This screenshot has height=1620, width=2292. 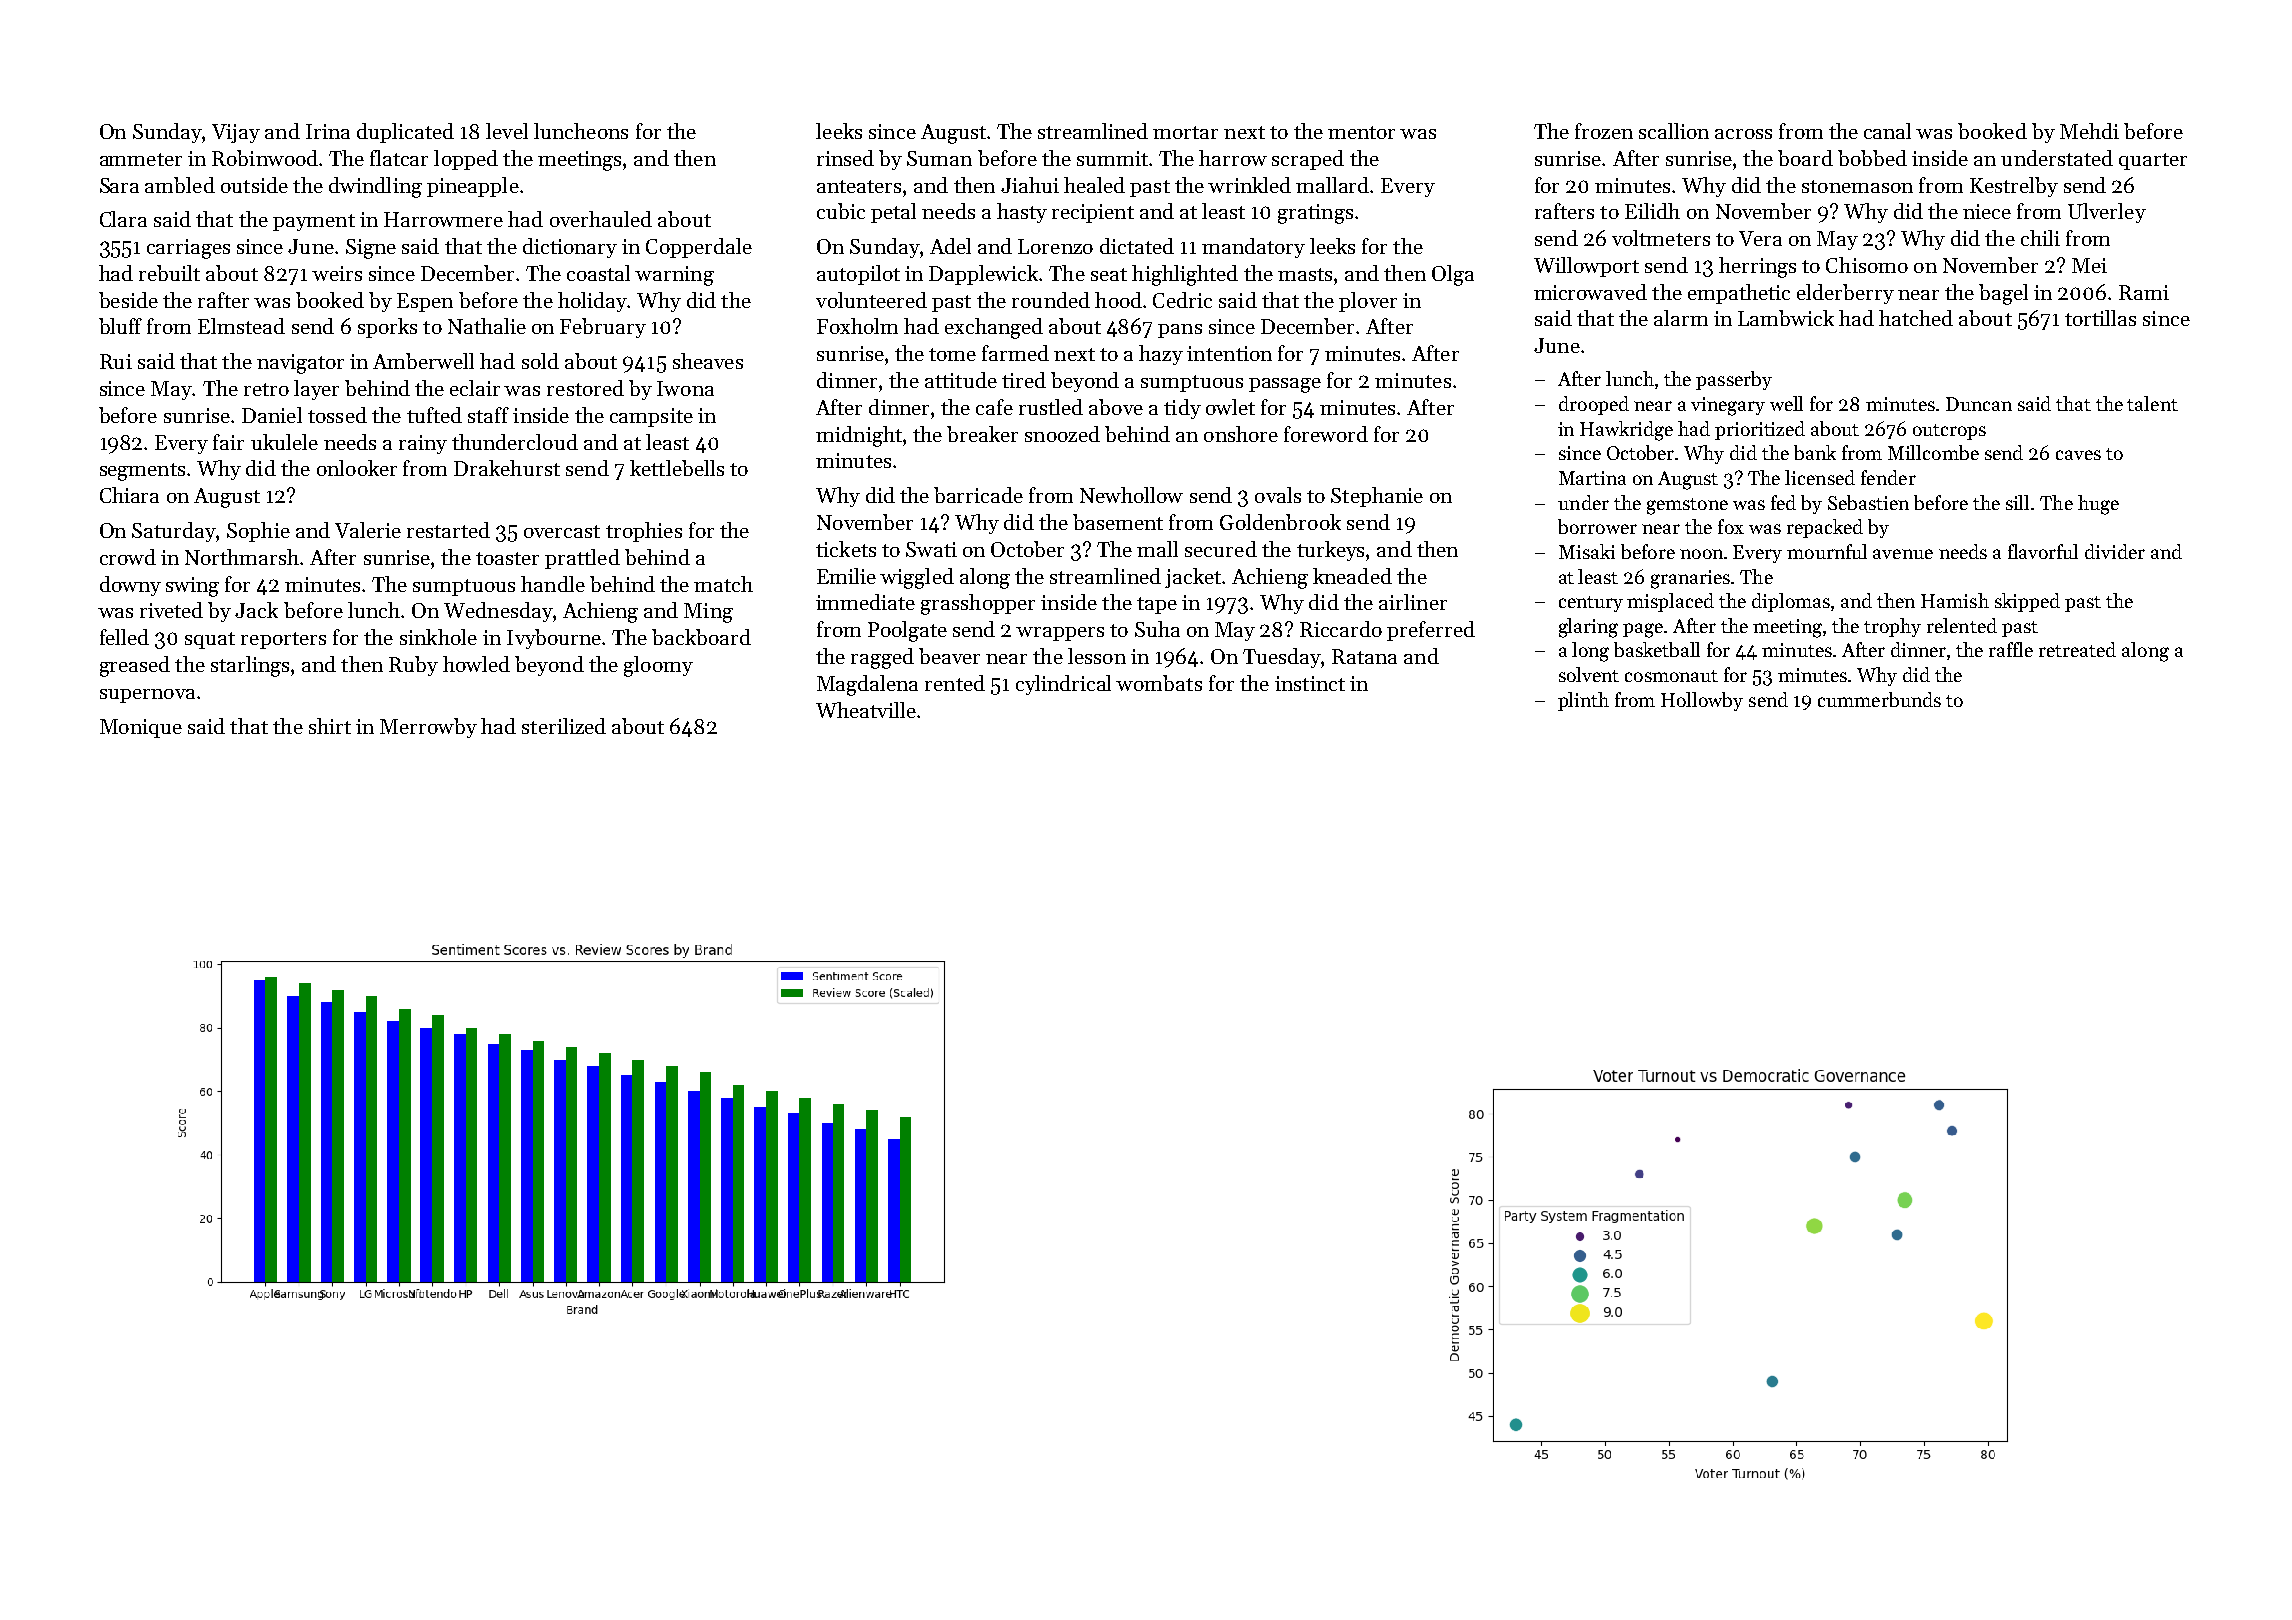 What do you see at coordinates (1221, 549) in the screenshot?
I see `secured` at bounding box center [1221, 549].
